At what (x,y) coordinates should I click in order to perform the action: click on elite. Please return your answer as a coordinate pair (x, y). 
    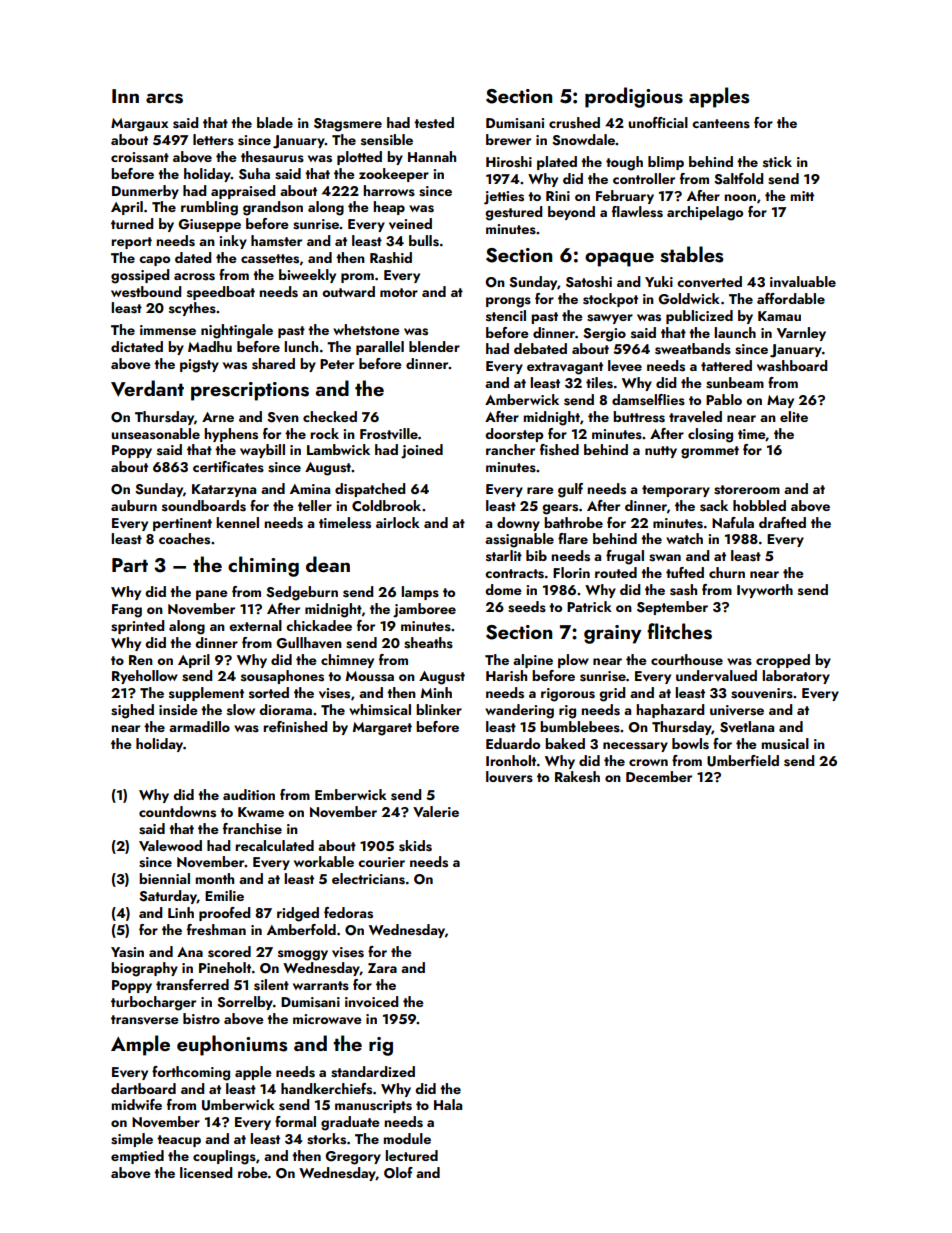
    Looking at the image, I should click on (794, 416).
